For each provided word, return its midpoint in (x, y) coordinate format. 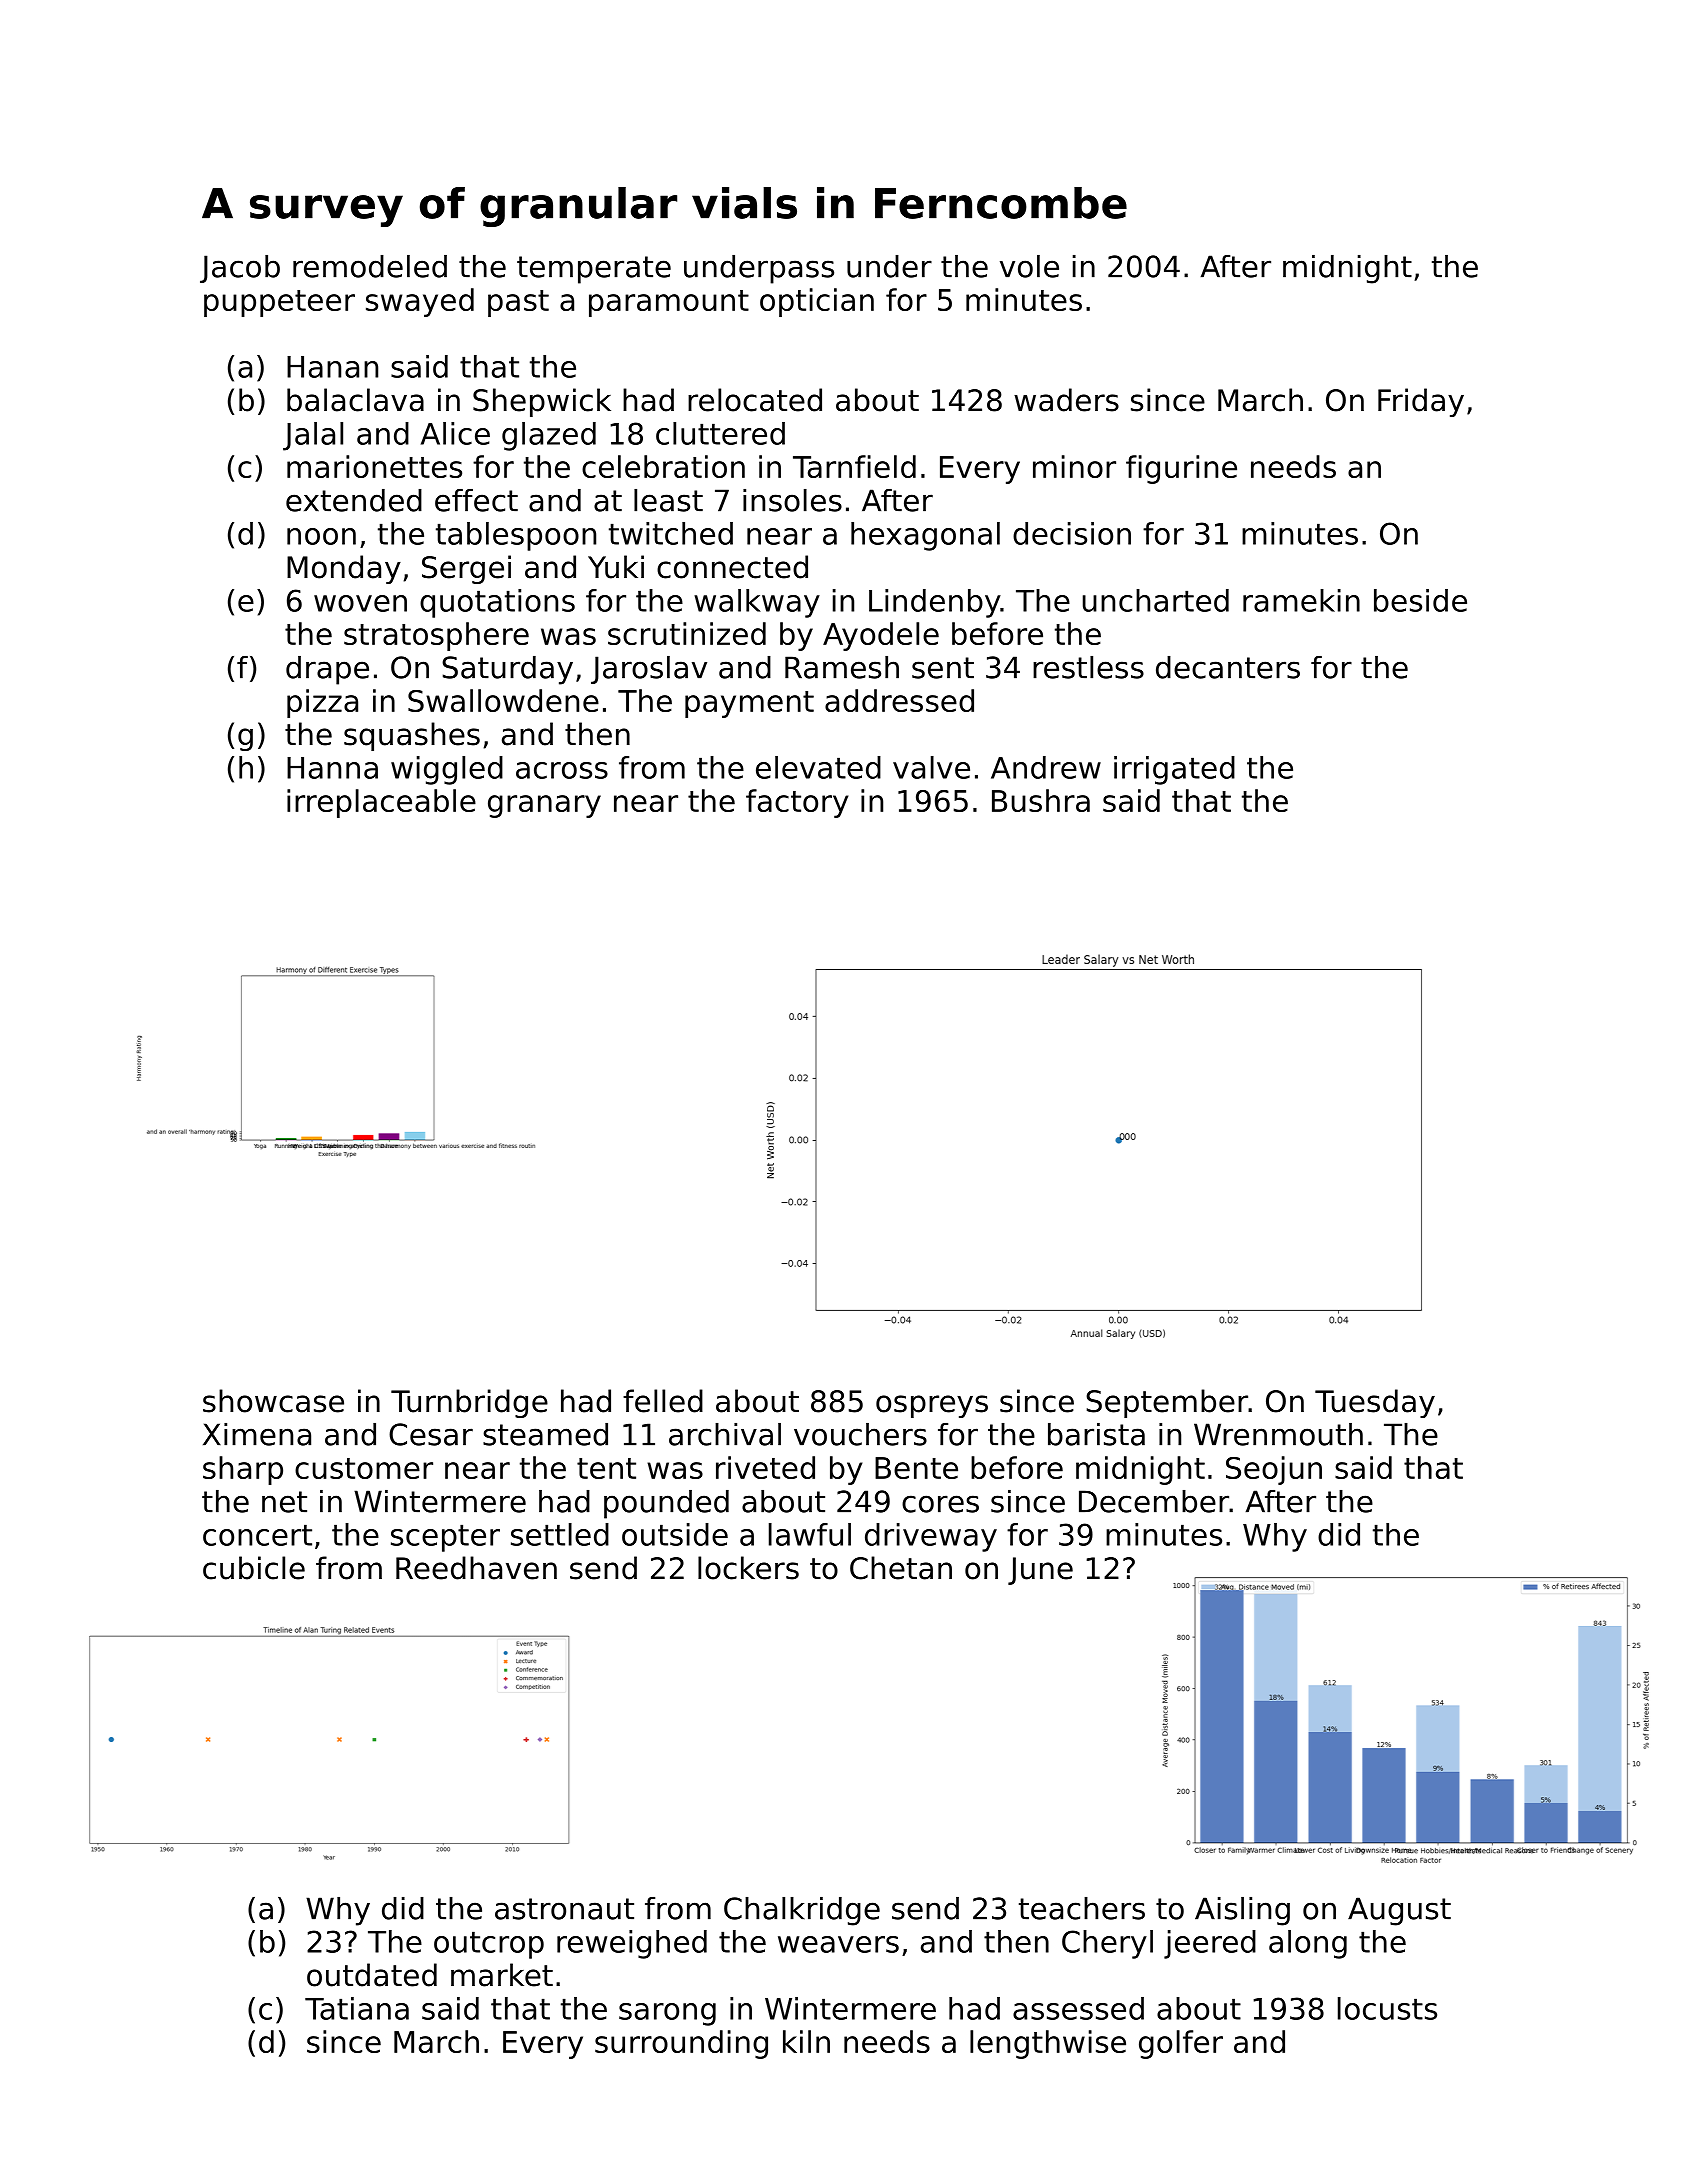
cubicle (254, 1568)
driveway (931, 1537)
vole (1029, 266)
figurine (1181, 469)
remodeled (370, 266)
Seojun (1274, 1470)
